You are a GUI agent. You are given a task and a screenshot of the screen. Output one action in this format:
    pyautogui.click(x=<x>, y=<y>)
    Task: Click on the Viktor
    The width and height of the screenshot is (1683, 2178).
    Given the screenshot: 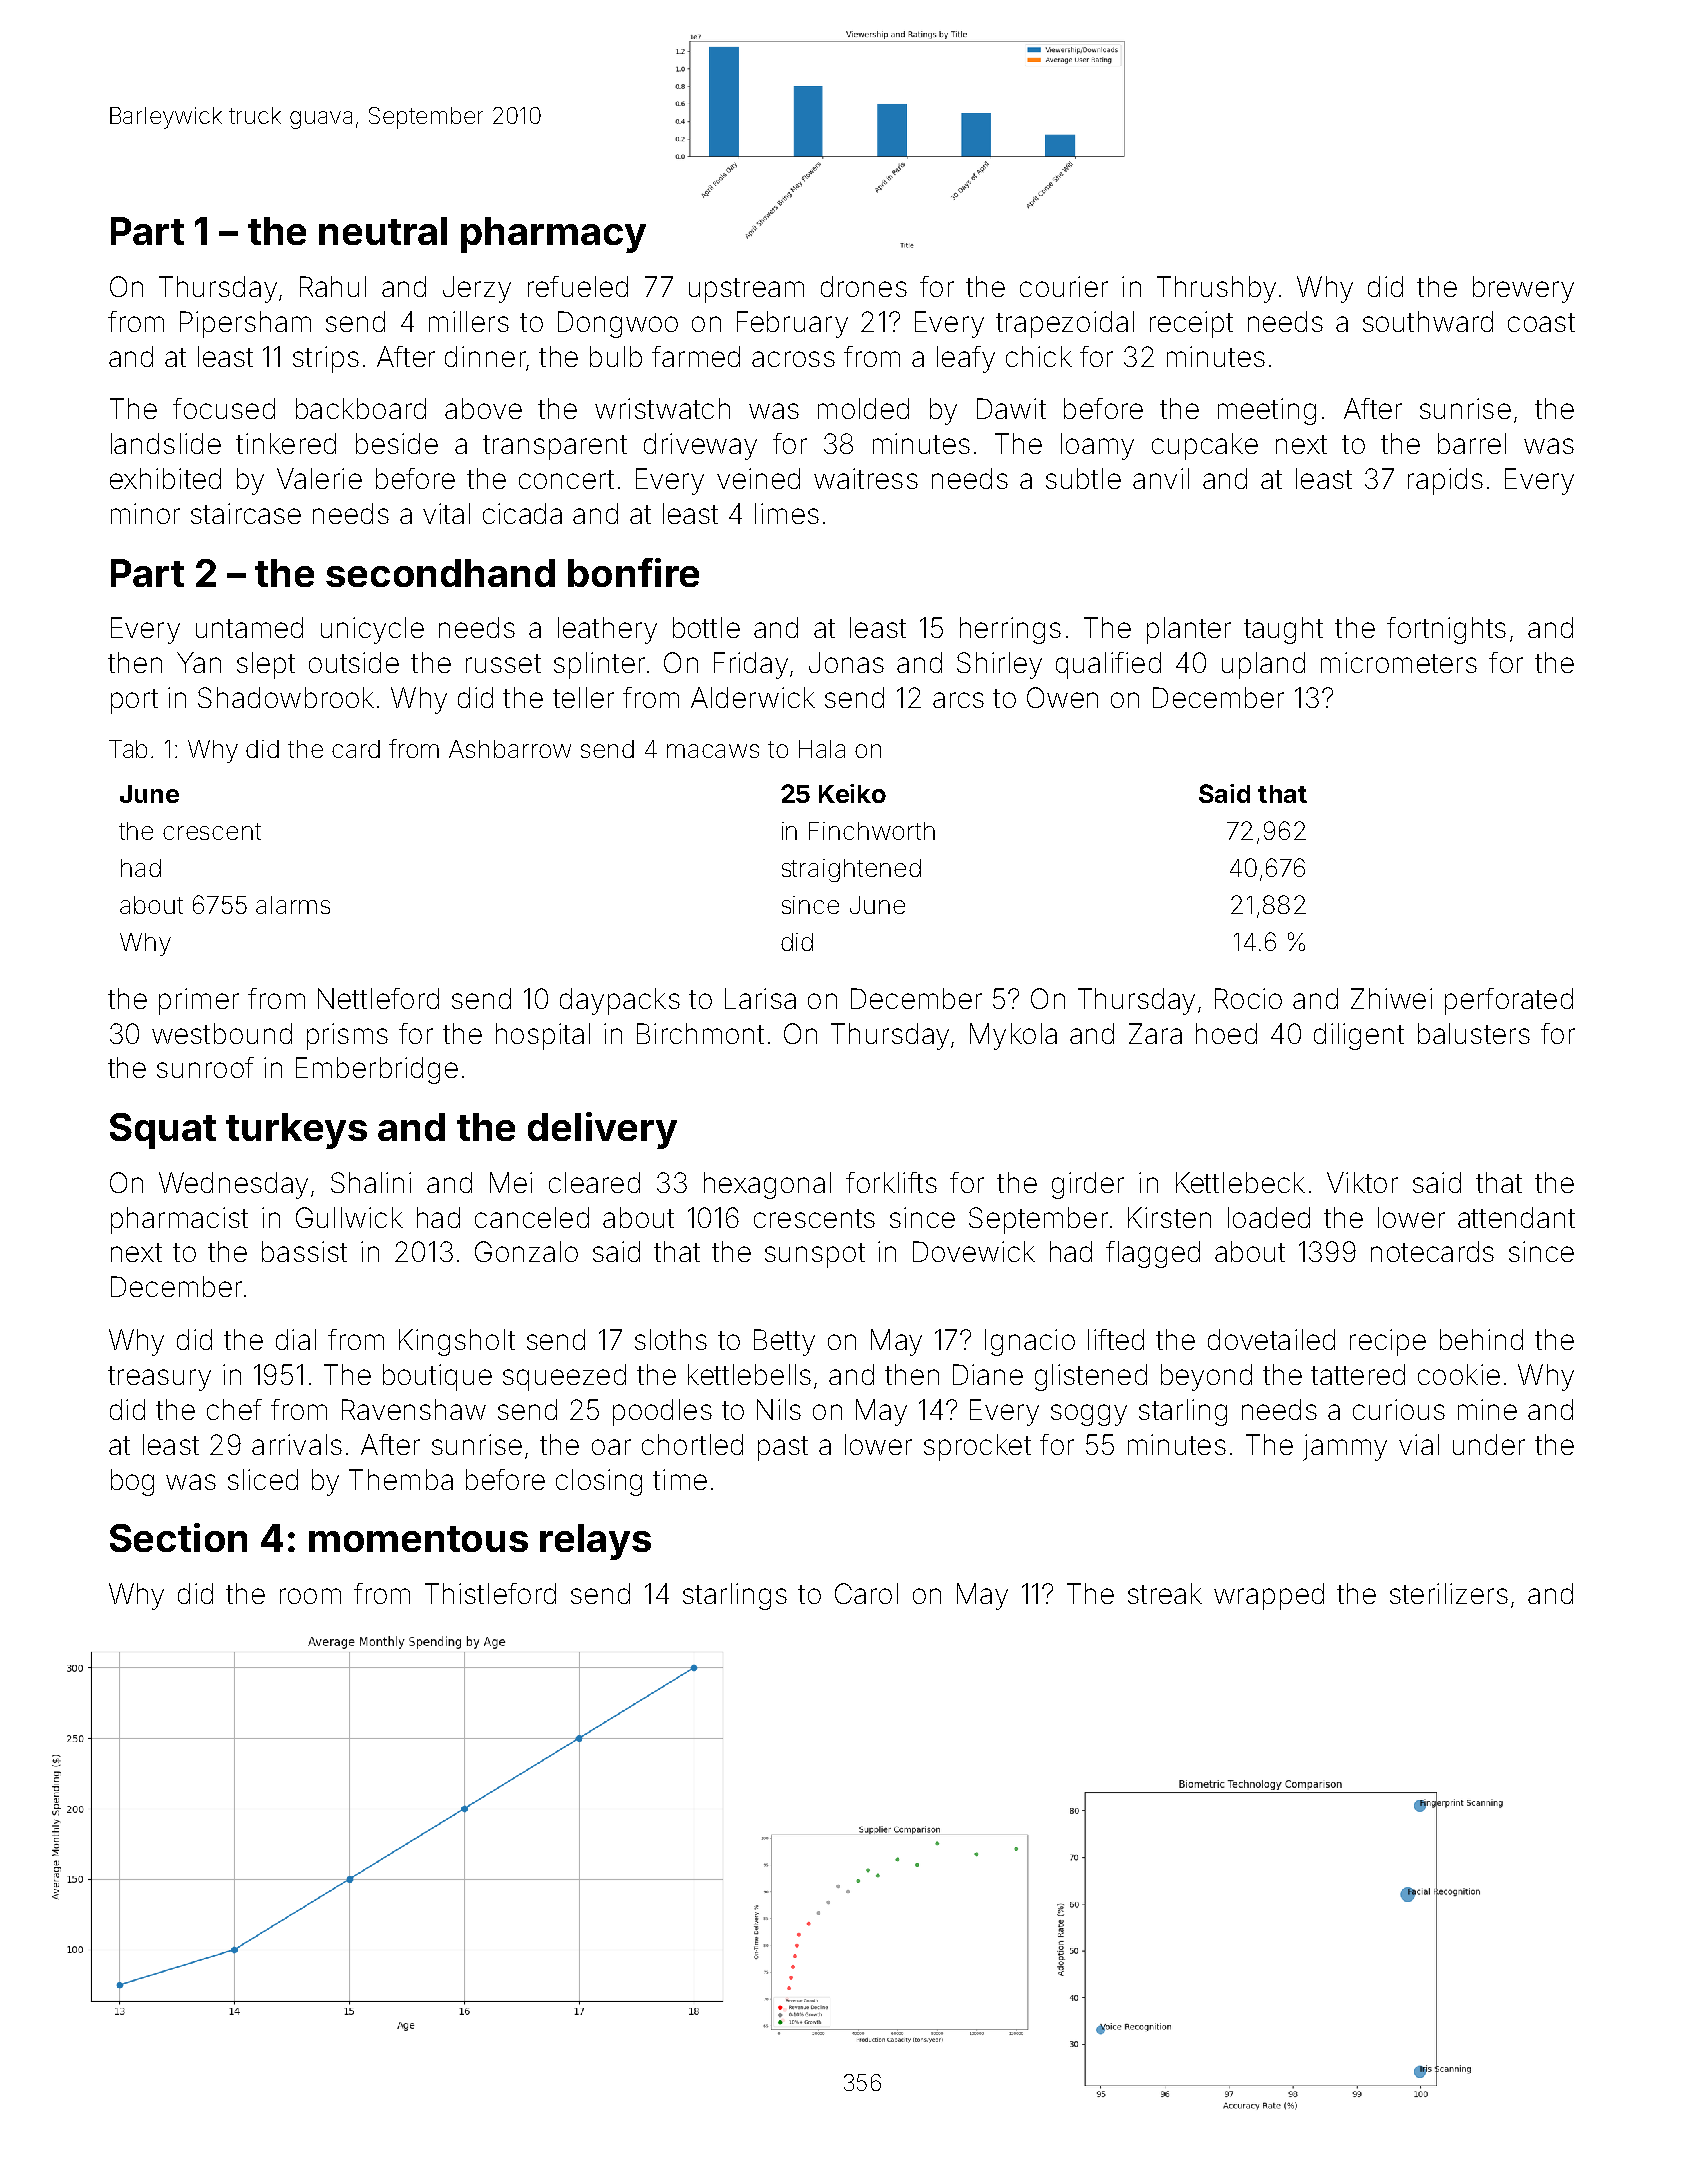 What is the action you would take?
    pyautogui.click(x=1362, y=1182)
